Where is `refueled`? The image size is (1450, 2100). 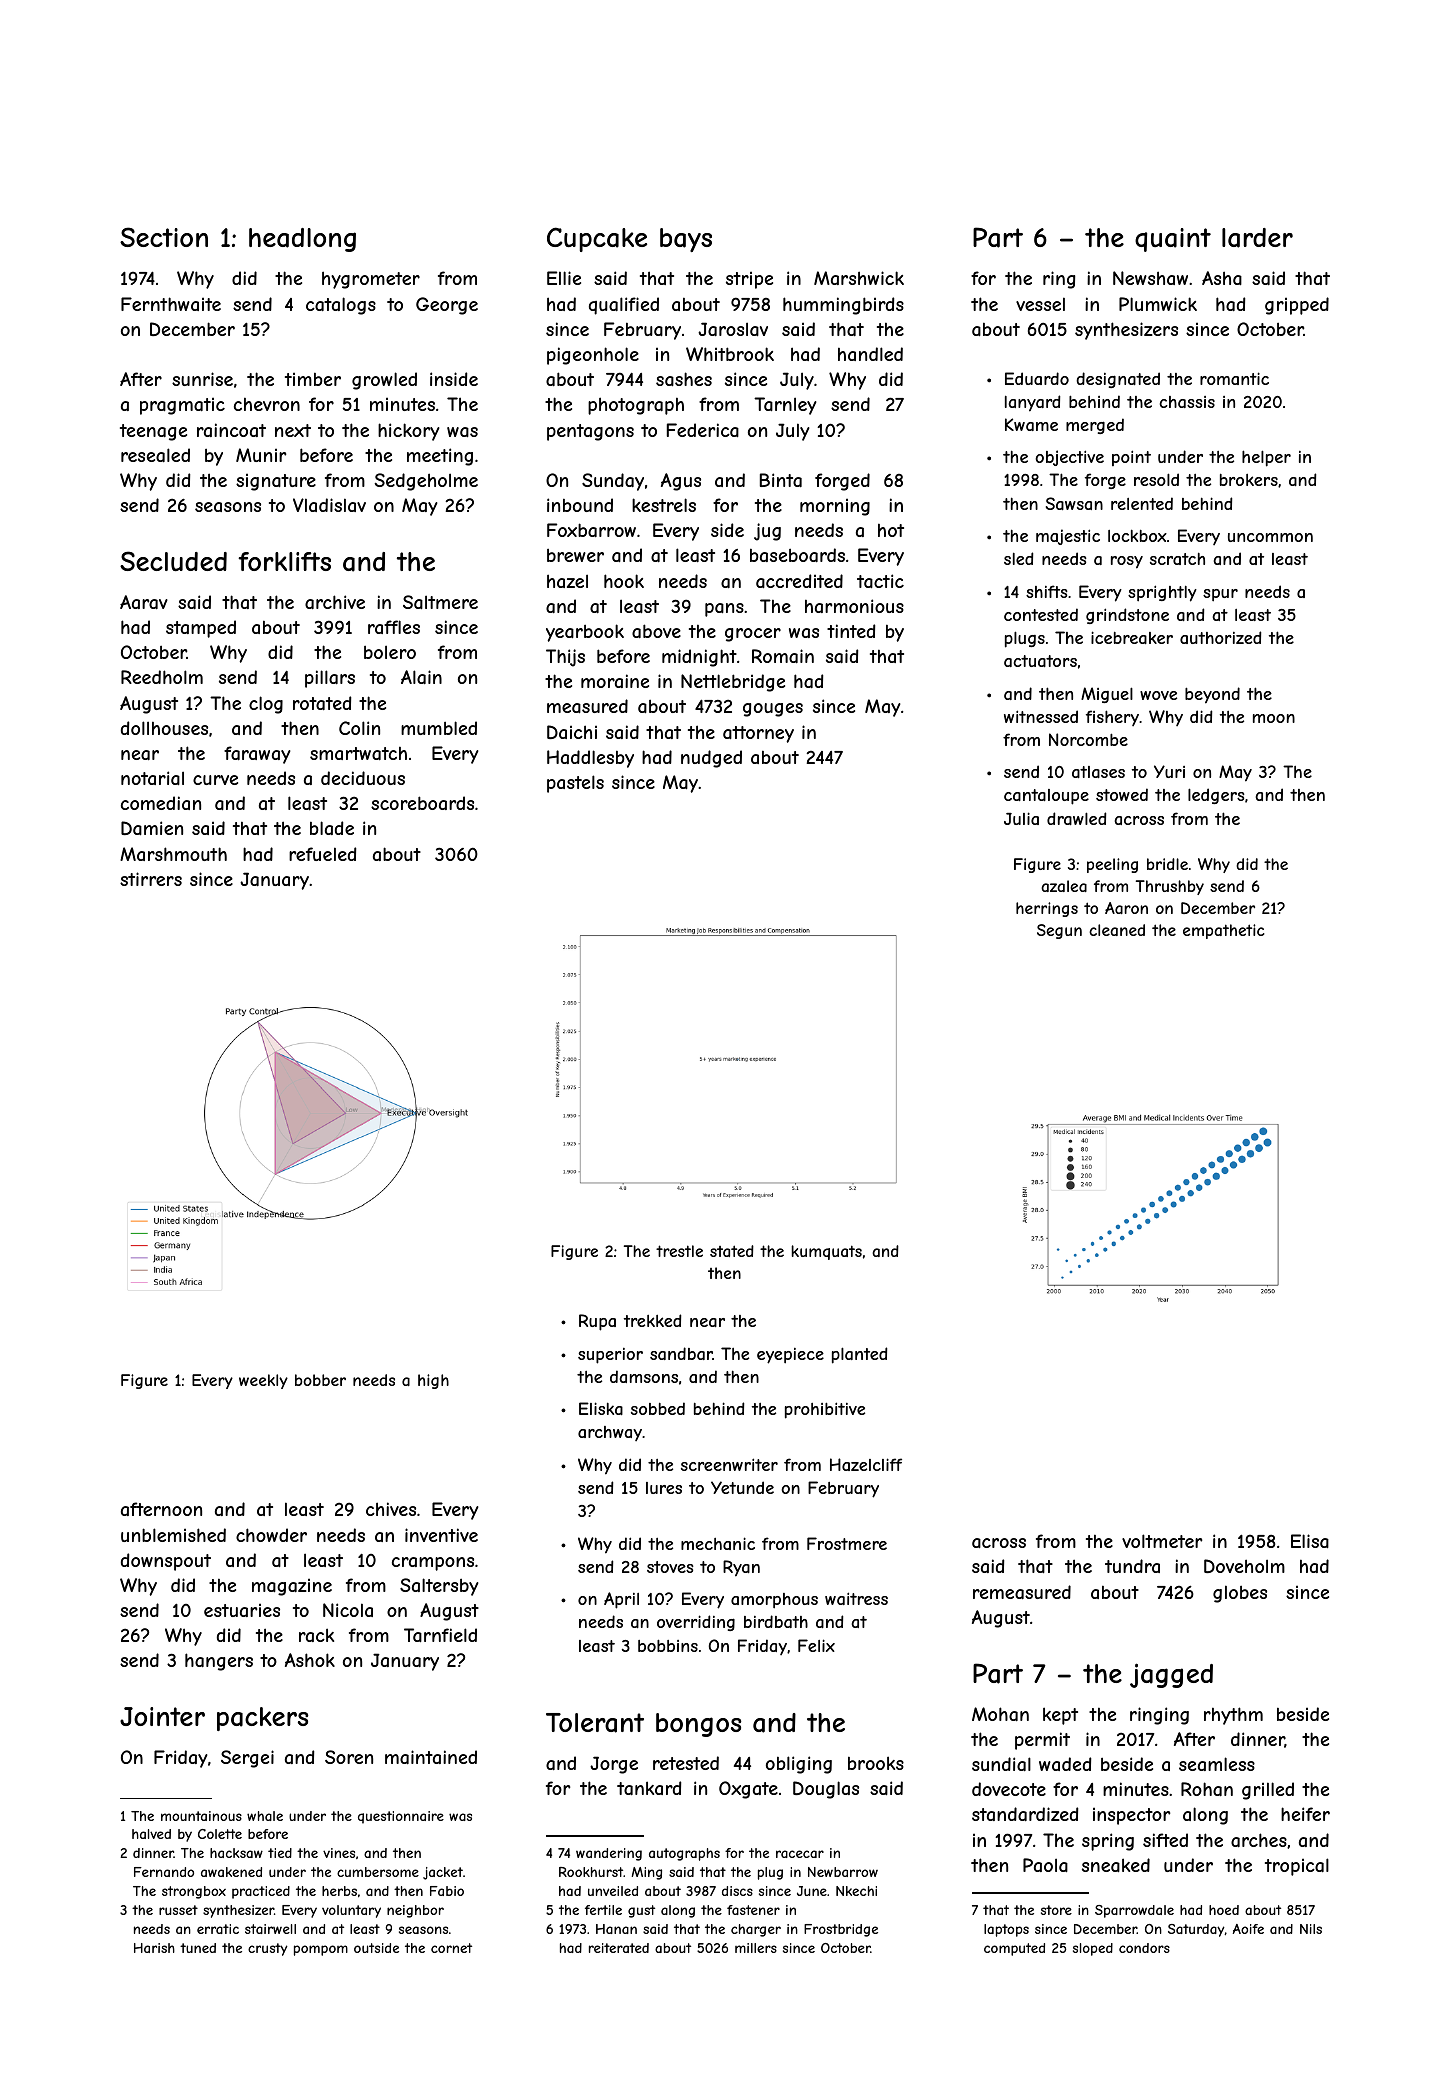 refueled is located at coordinates (322, 854).
